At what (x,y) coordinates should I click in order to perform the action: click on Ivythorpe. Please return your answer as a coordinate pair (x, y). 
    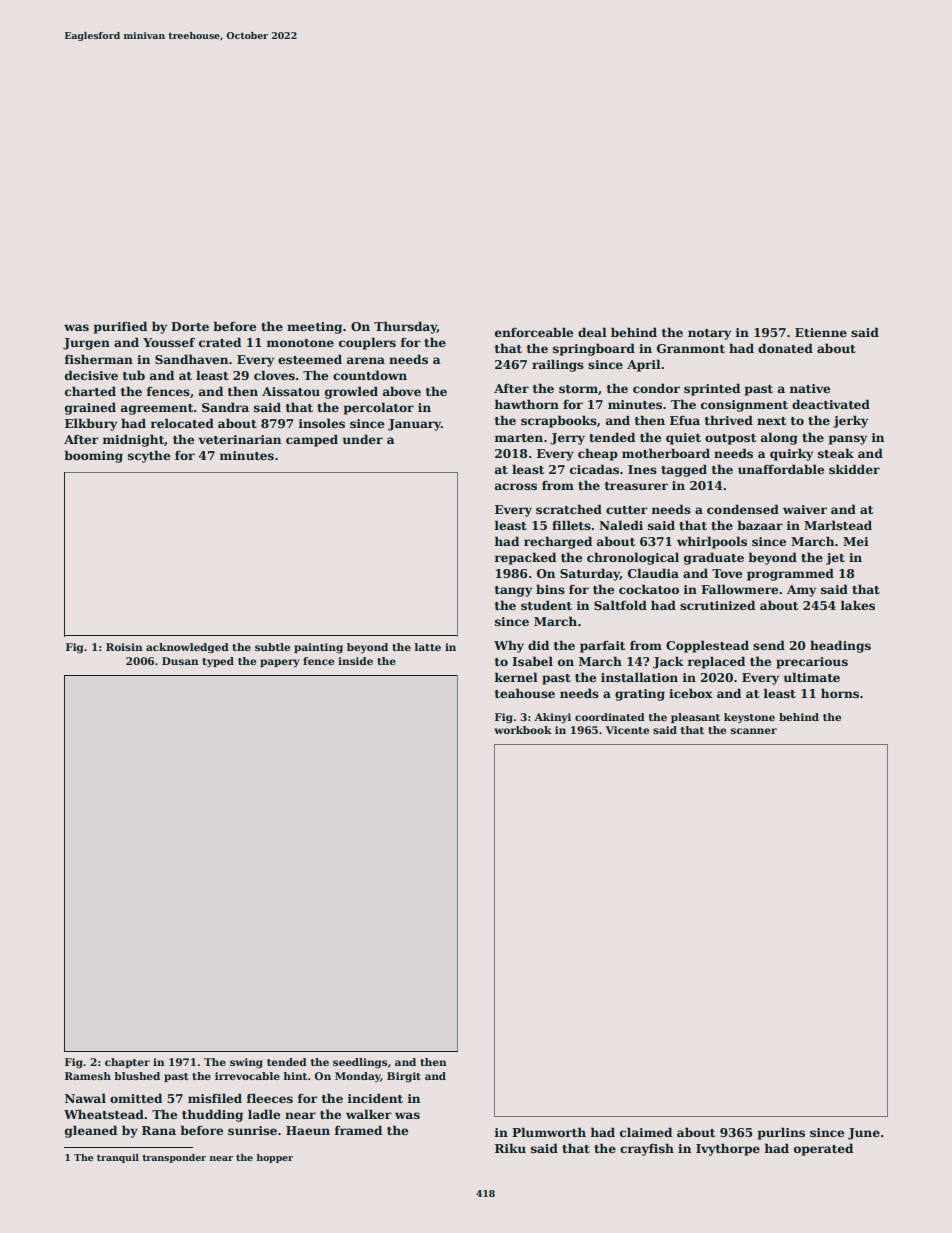
    Looking at the image, I should click on (728, 1149).
